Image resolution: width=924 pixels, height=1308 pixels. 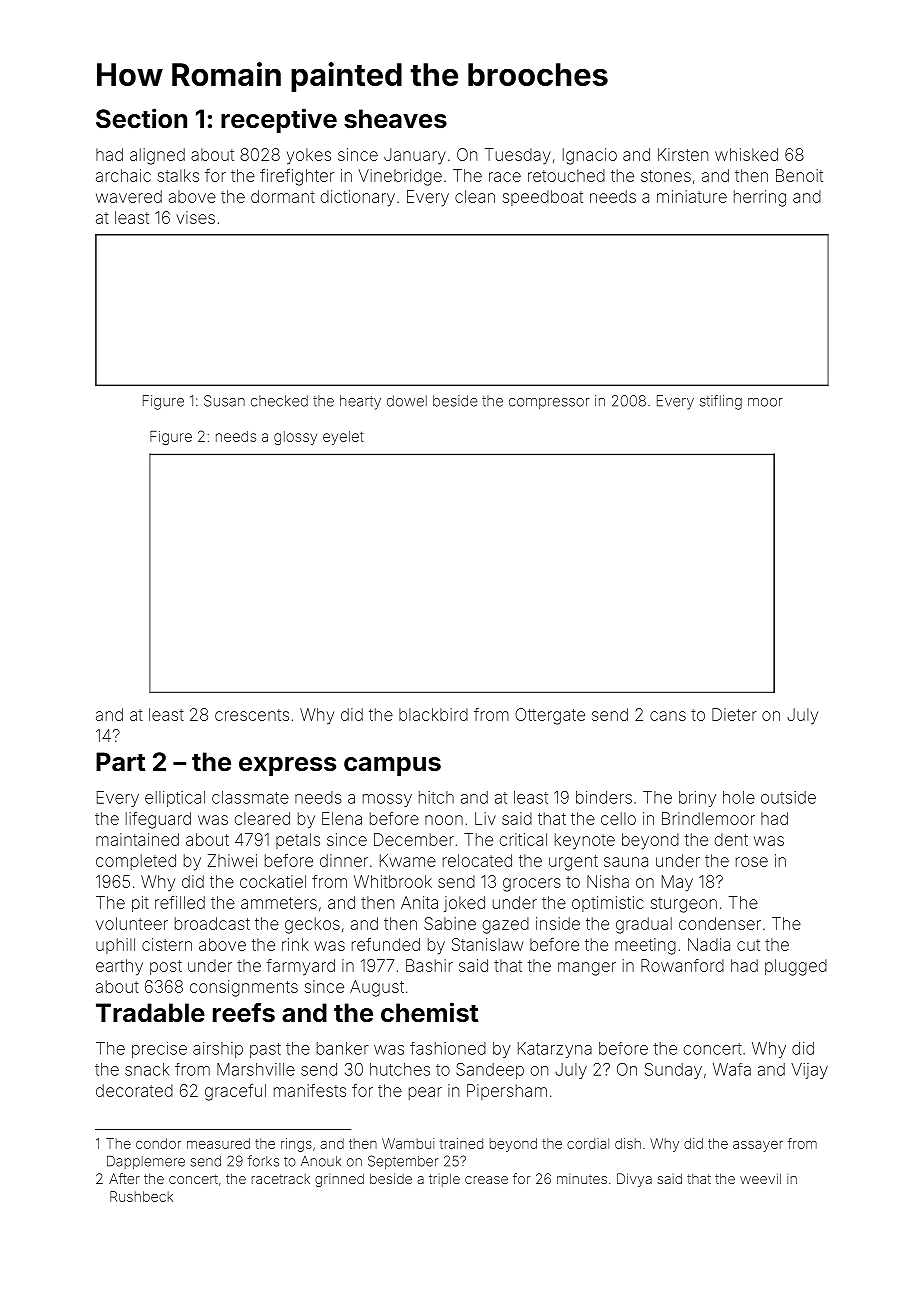 What do you see at coordinates (395, 119) in the screenshot?
I see `sheaves` at bounding box center [395, 119].
